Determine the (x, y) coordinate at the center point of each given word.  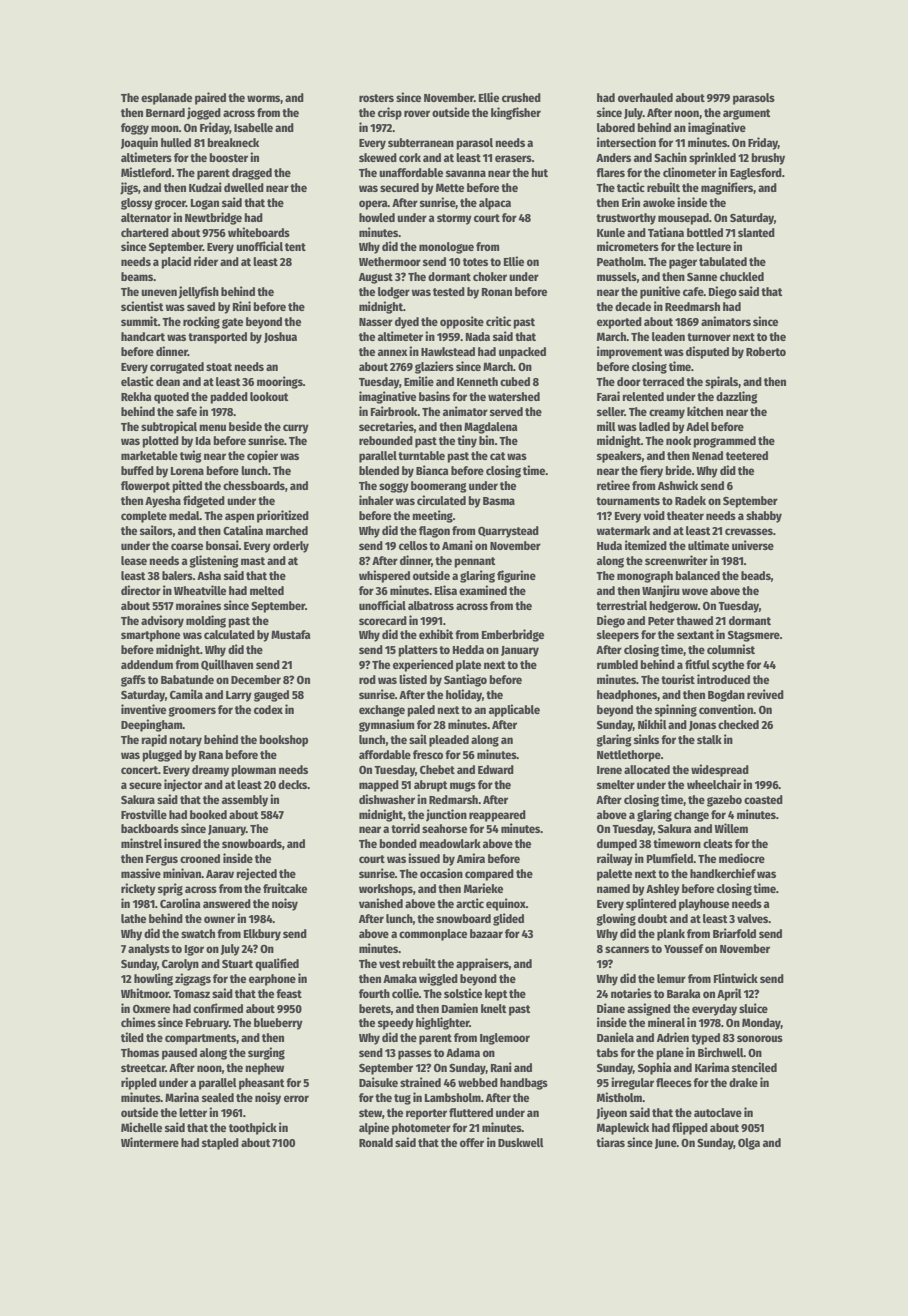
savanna (466, 173)
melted (267, 590)
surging (266, 1053)
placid (176, 262)
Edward (496, 769)
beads (756, 575)
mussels (617, 276)
